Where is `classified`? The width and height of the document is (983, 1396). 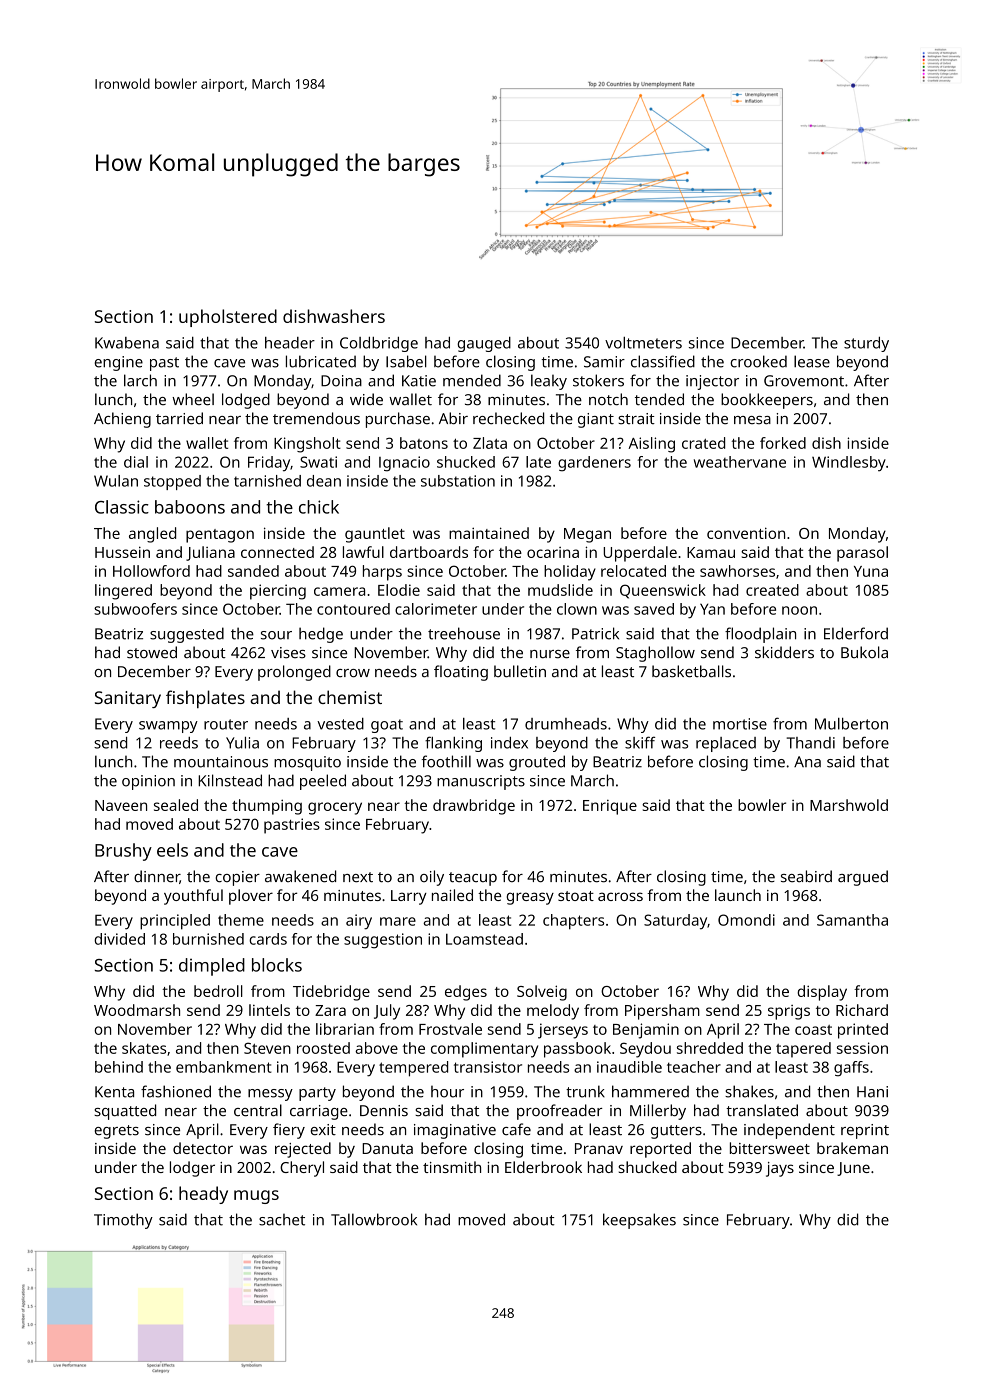
classified is located at coordinates (663, 361).
